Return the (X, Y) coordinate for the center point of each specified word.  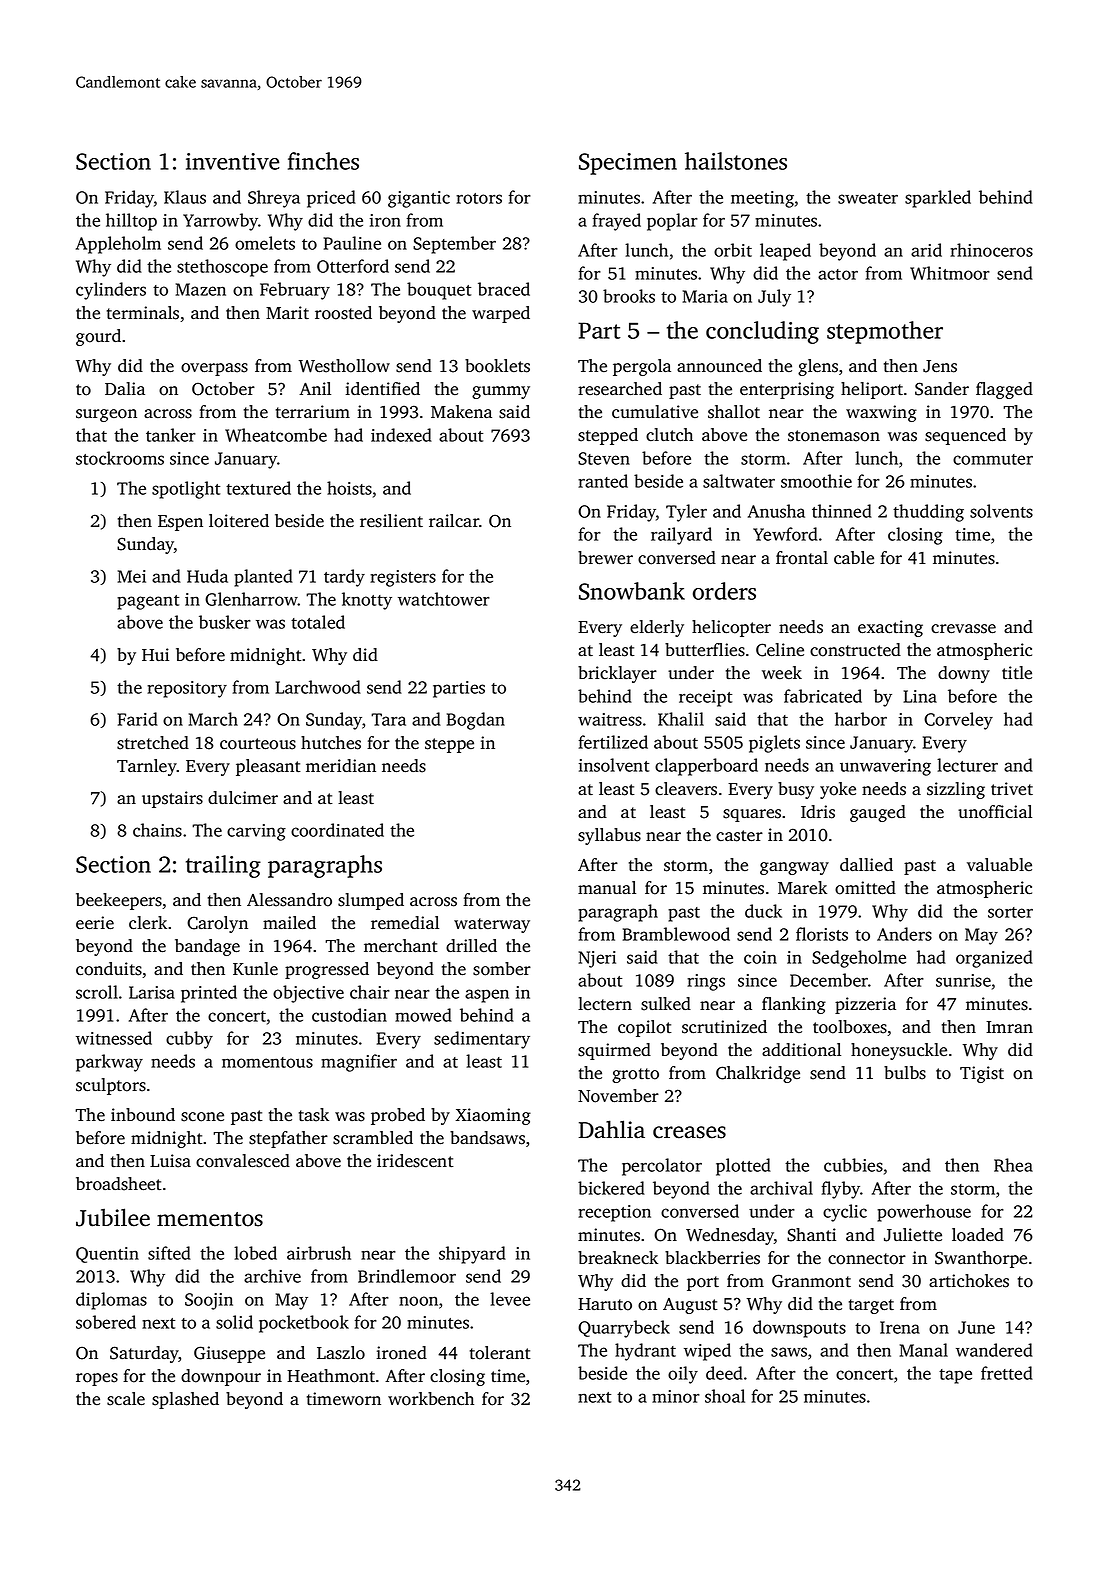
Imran (1009, 1027)
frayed (617, 222)
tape (955, 1376)
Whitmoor (950, 273)
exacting (890, 628)
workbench (431, 1399)
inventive (233, 161)
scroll (97, 992)
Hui (155, 654)
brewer (605, 558)
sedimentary (482, 1040)
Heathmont (331, 1376)
